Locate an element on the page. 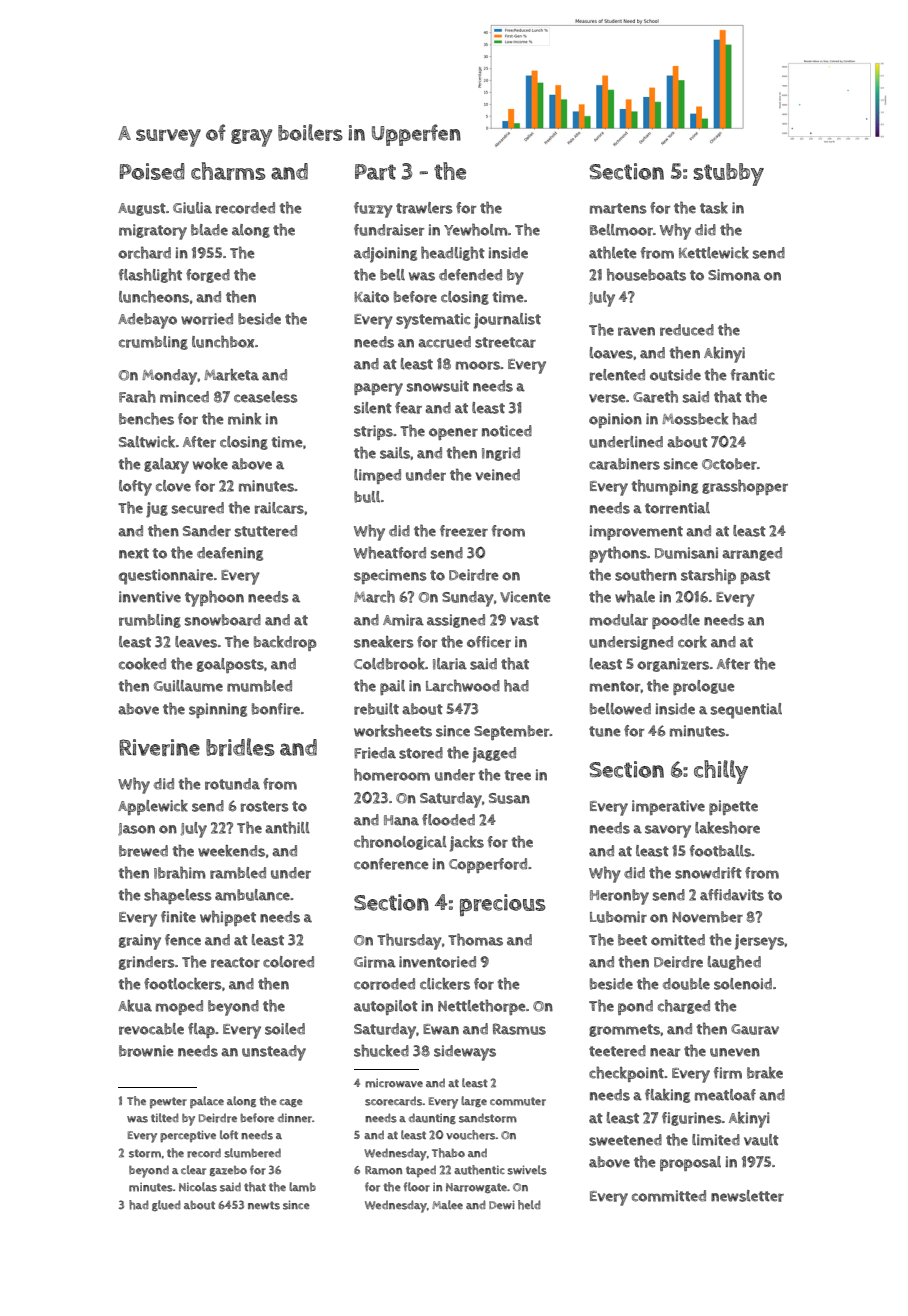 This document has height=1316, width=908. Malee is located at coordinates (447, 1204).
